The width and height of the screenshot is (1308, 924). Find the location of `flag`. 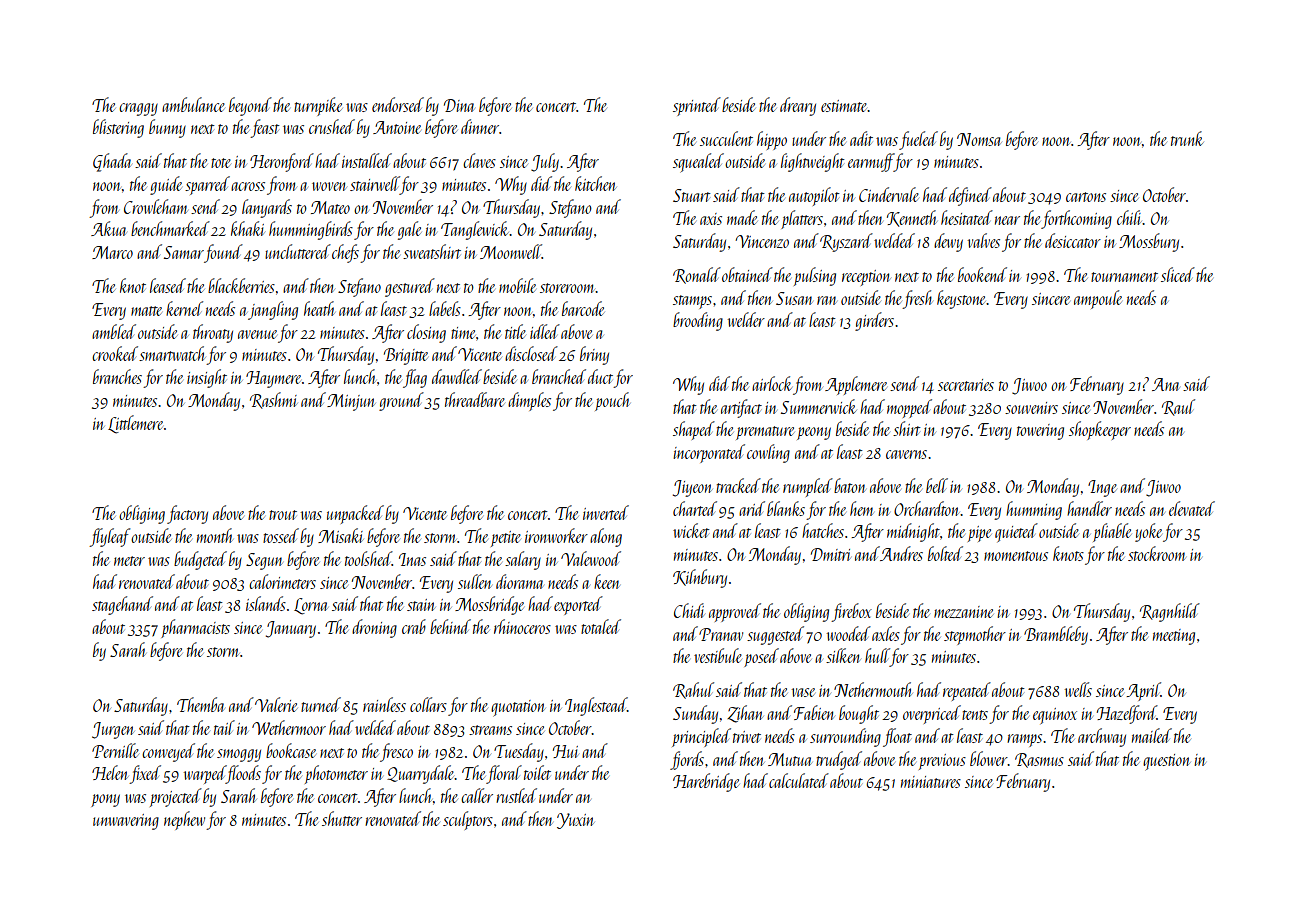

flag is located at coordinates (415, 378).
